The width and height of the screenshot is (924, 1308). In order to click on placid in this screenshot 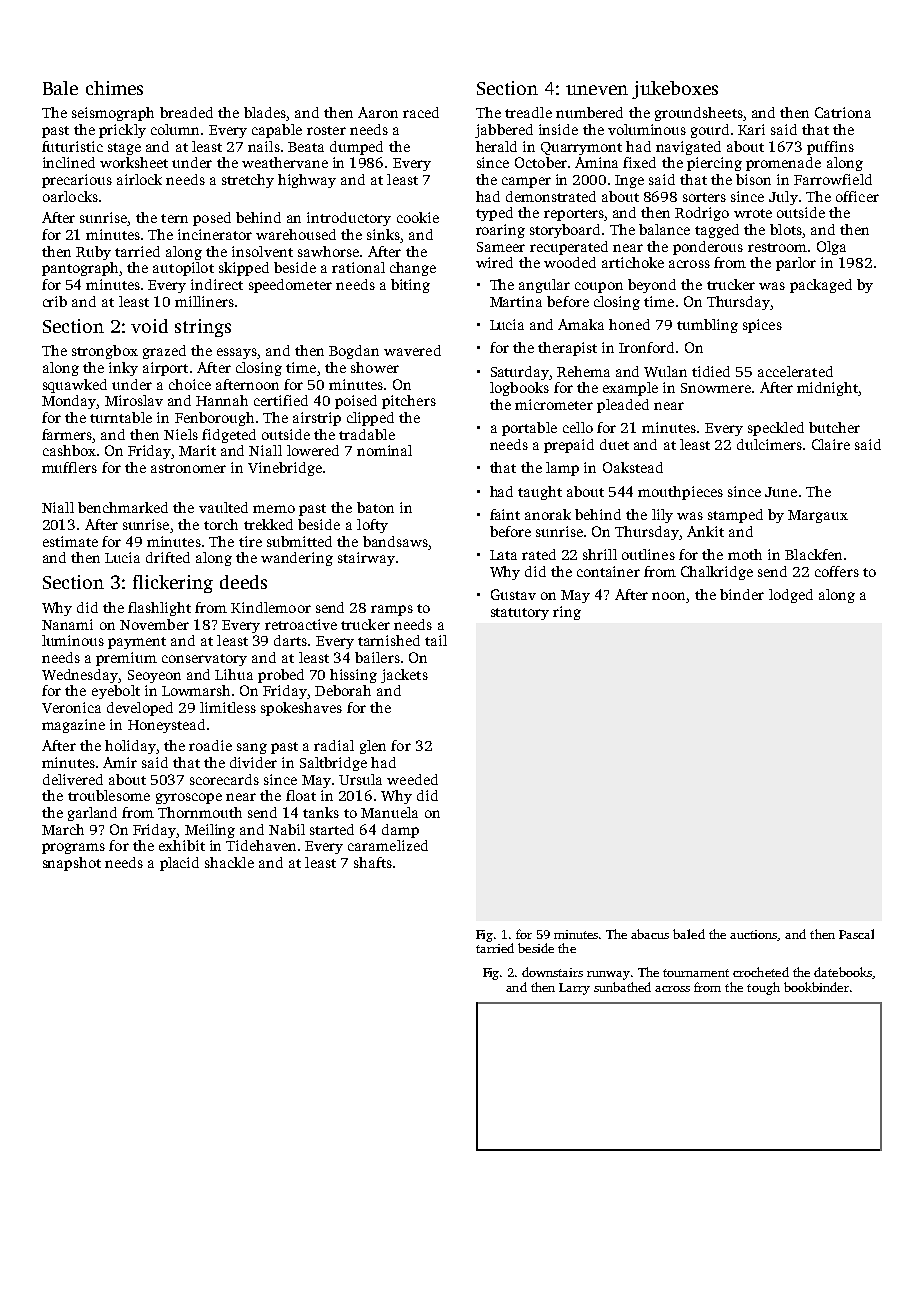, I will do `click(179, 864)`.
